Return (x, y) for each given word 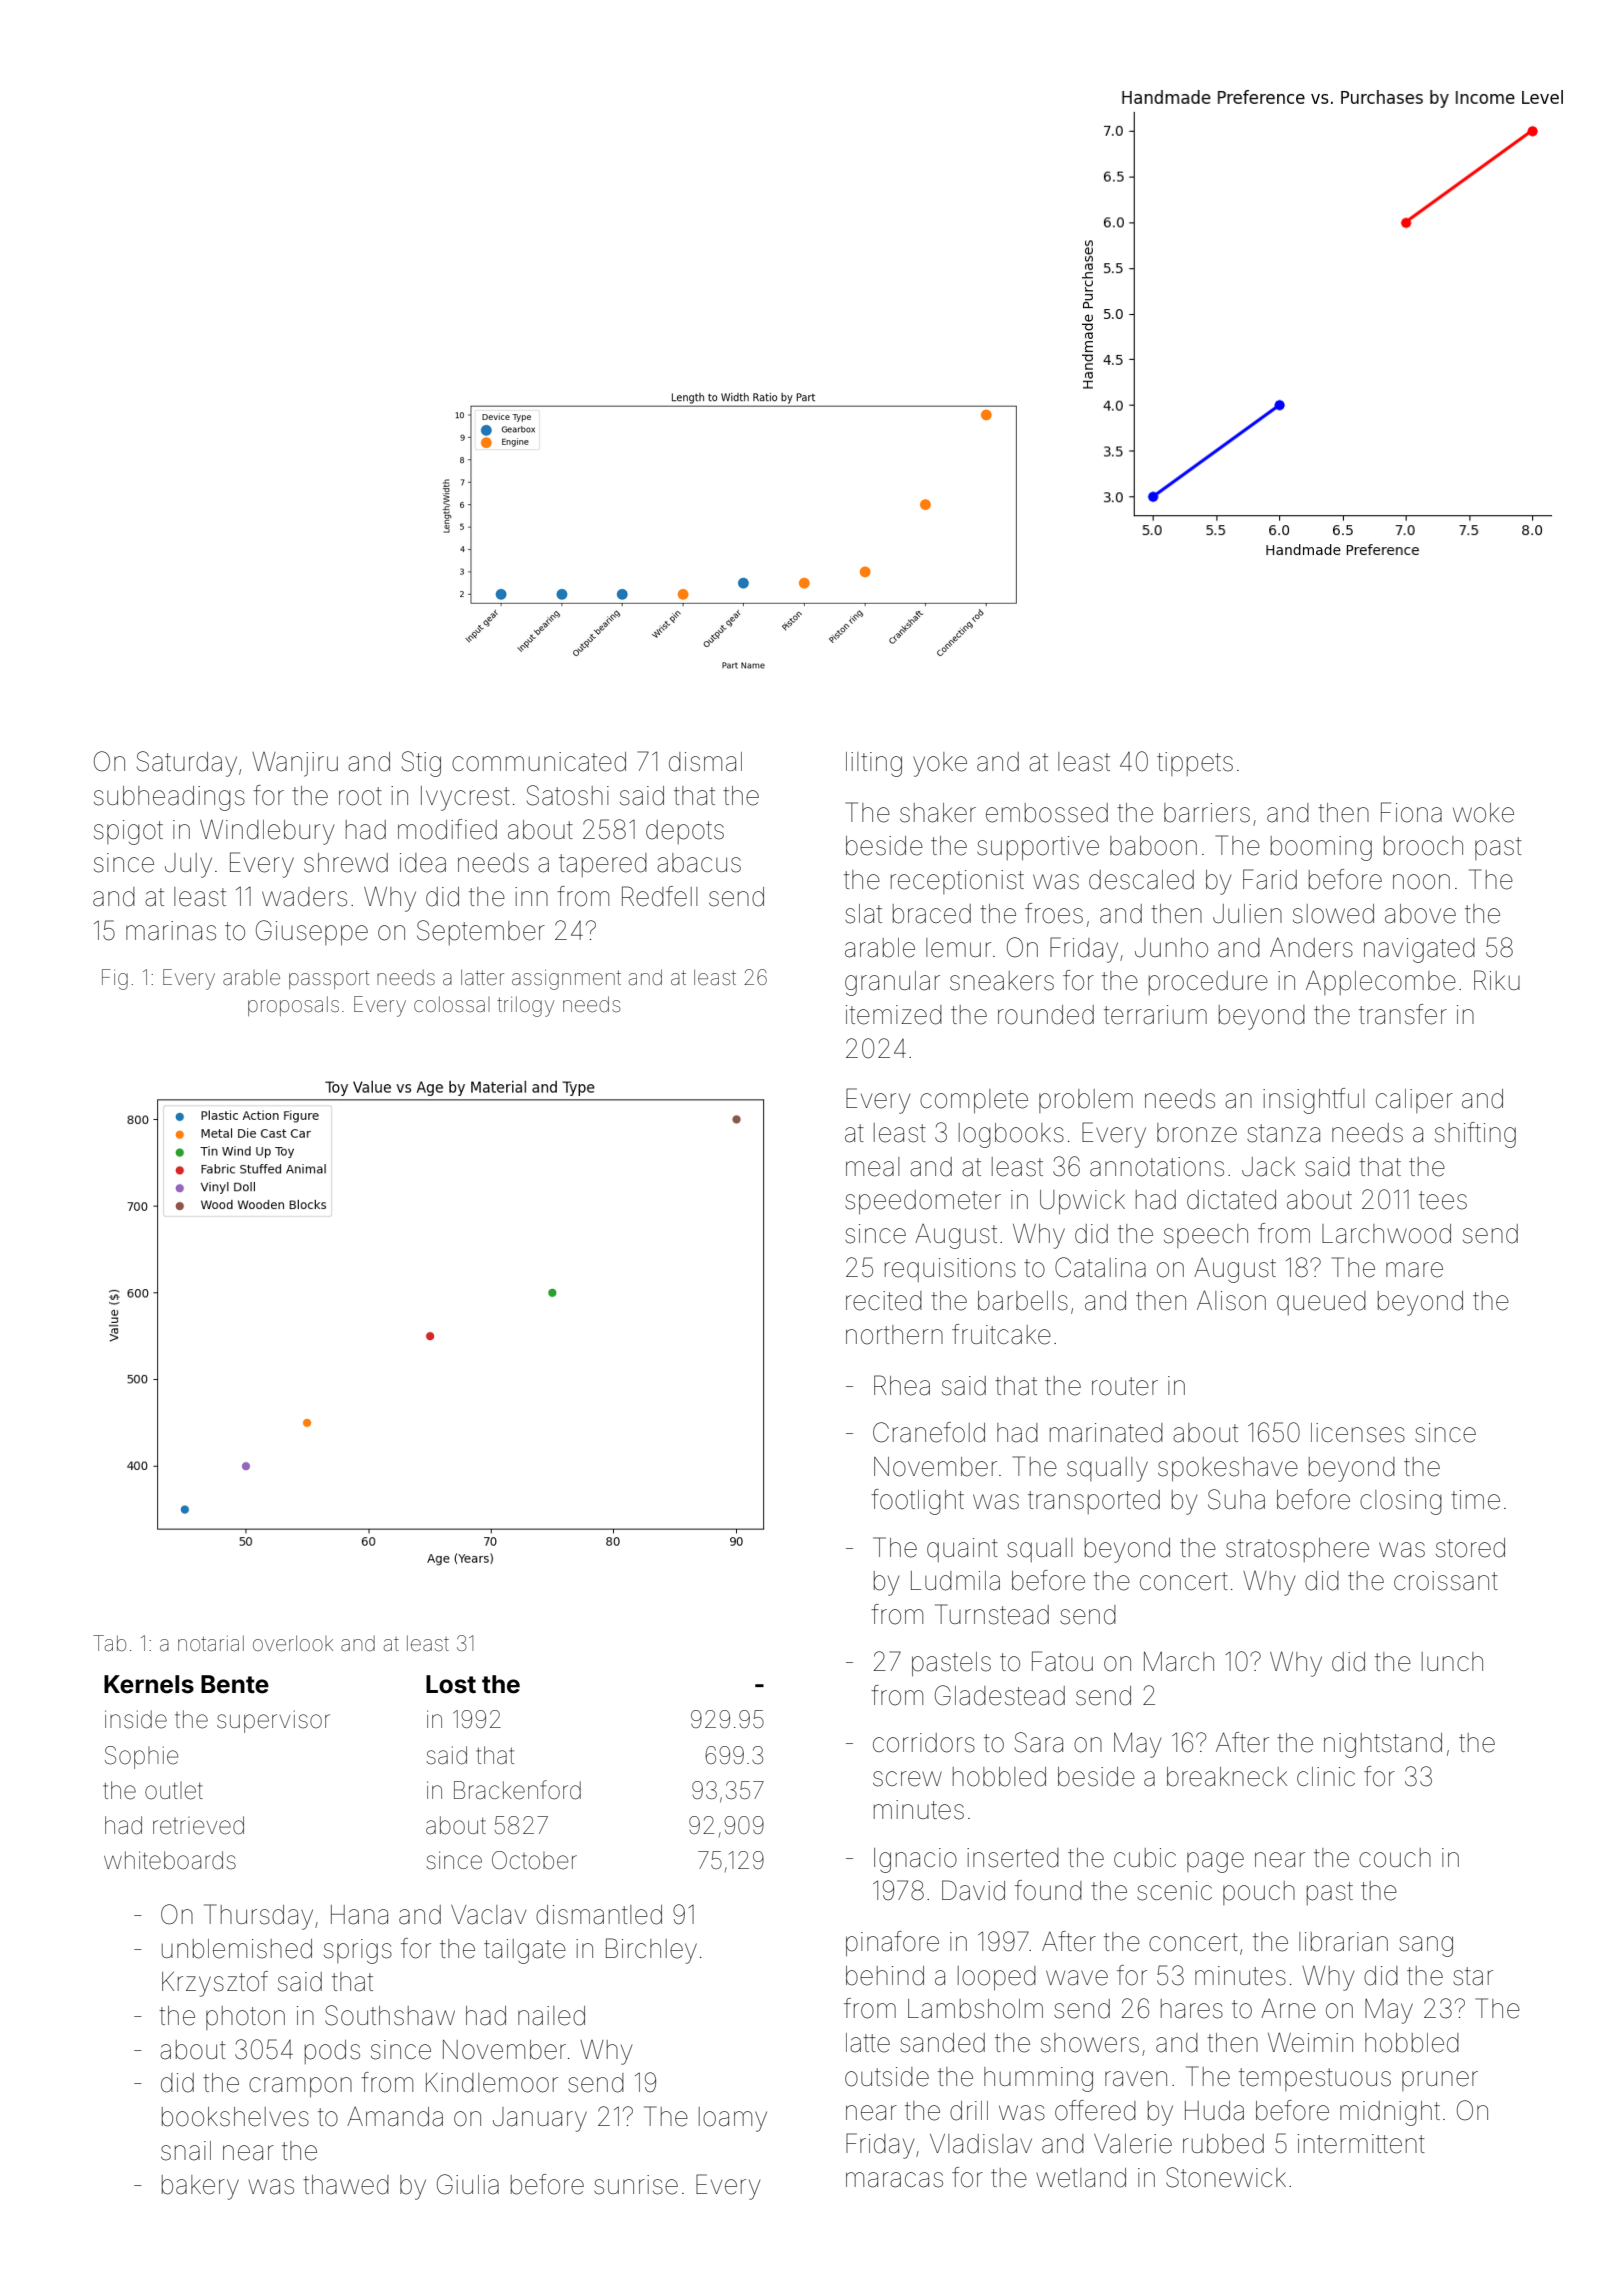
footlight (917, 1502)
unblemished (237, 1949)
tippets (1195, 764)
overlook (293, 1643)
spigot (128, 832)
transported (1094, 1502)
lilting (874, 764)
